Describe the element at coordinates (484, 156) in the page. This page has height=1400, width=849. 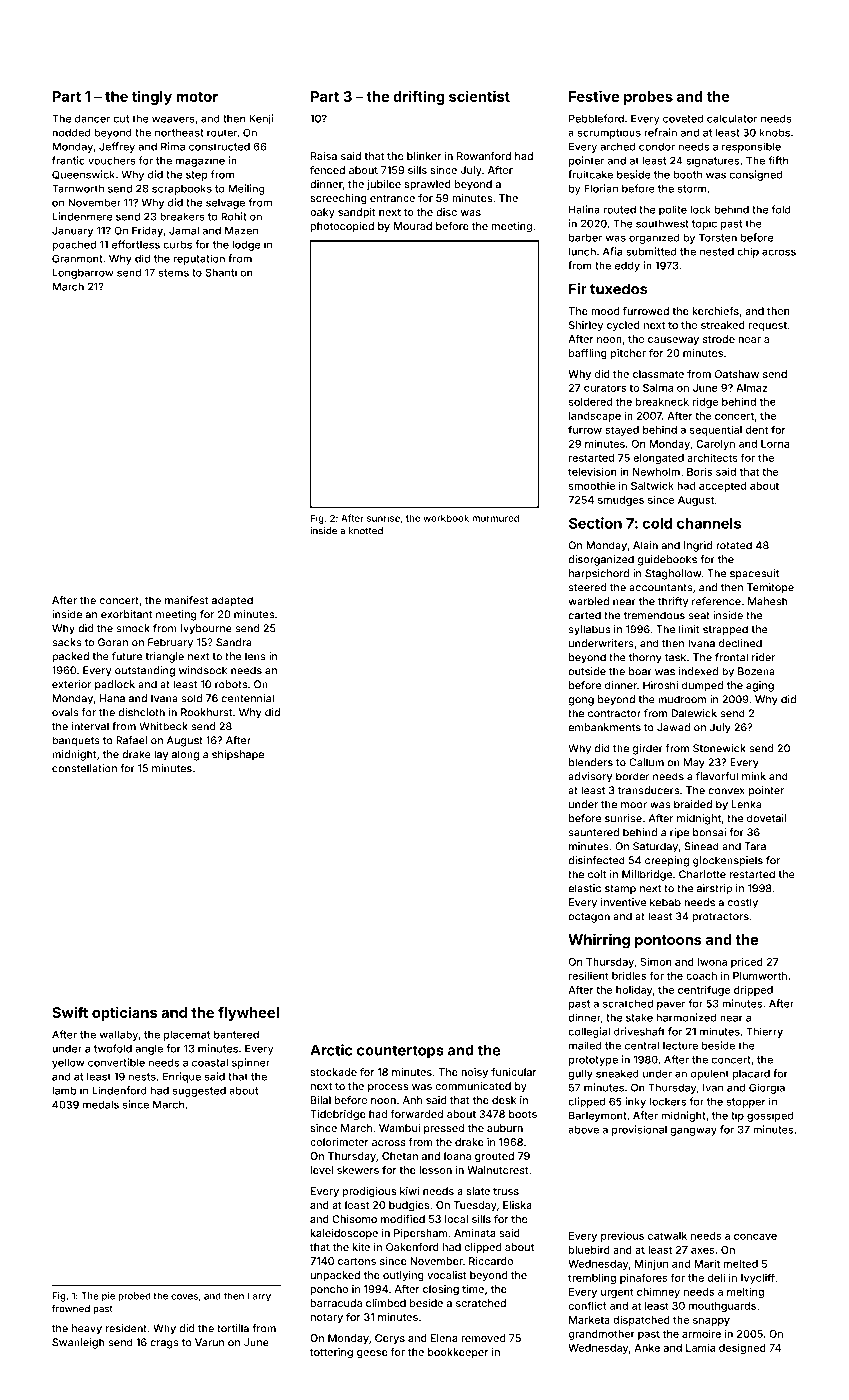
I see `Rowanford` at that location.
